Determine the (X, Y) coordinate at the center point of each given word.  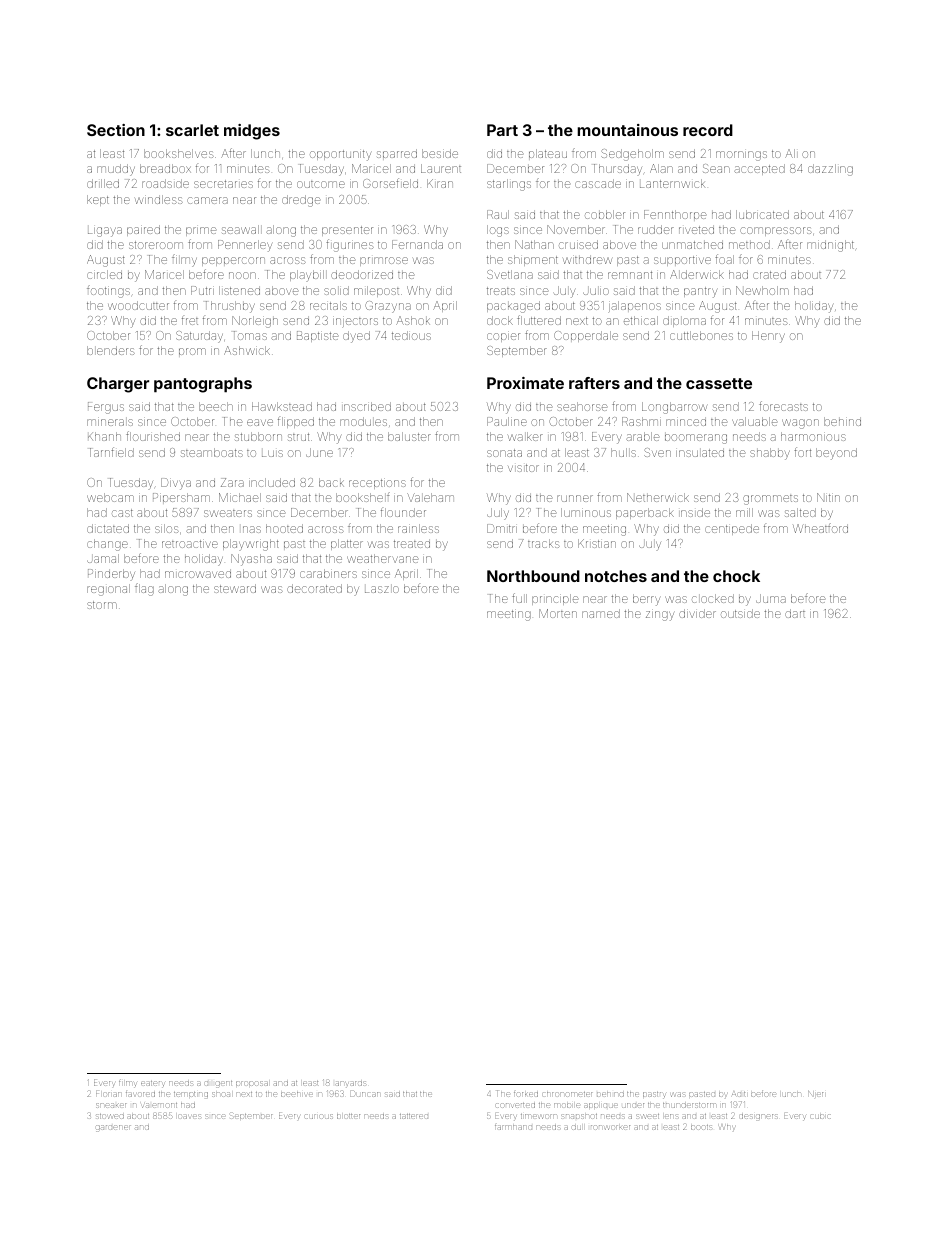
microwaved (198, 573)
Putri (202, 290)
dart (795, 613)
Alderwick (697, 274)
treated (412, 543)
